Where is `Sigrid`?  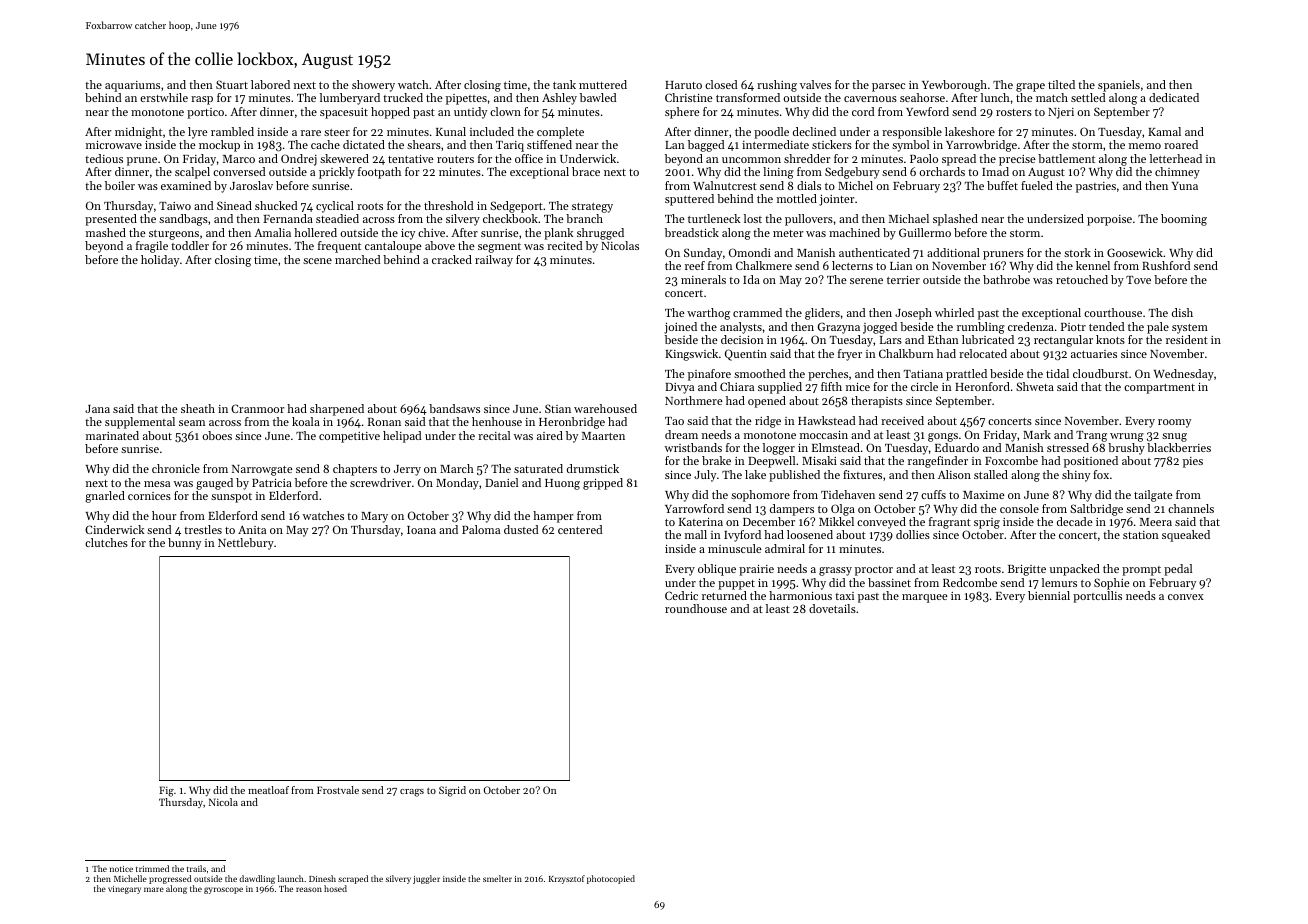
Sigrid is located at coordinates (452, 791).
